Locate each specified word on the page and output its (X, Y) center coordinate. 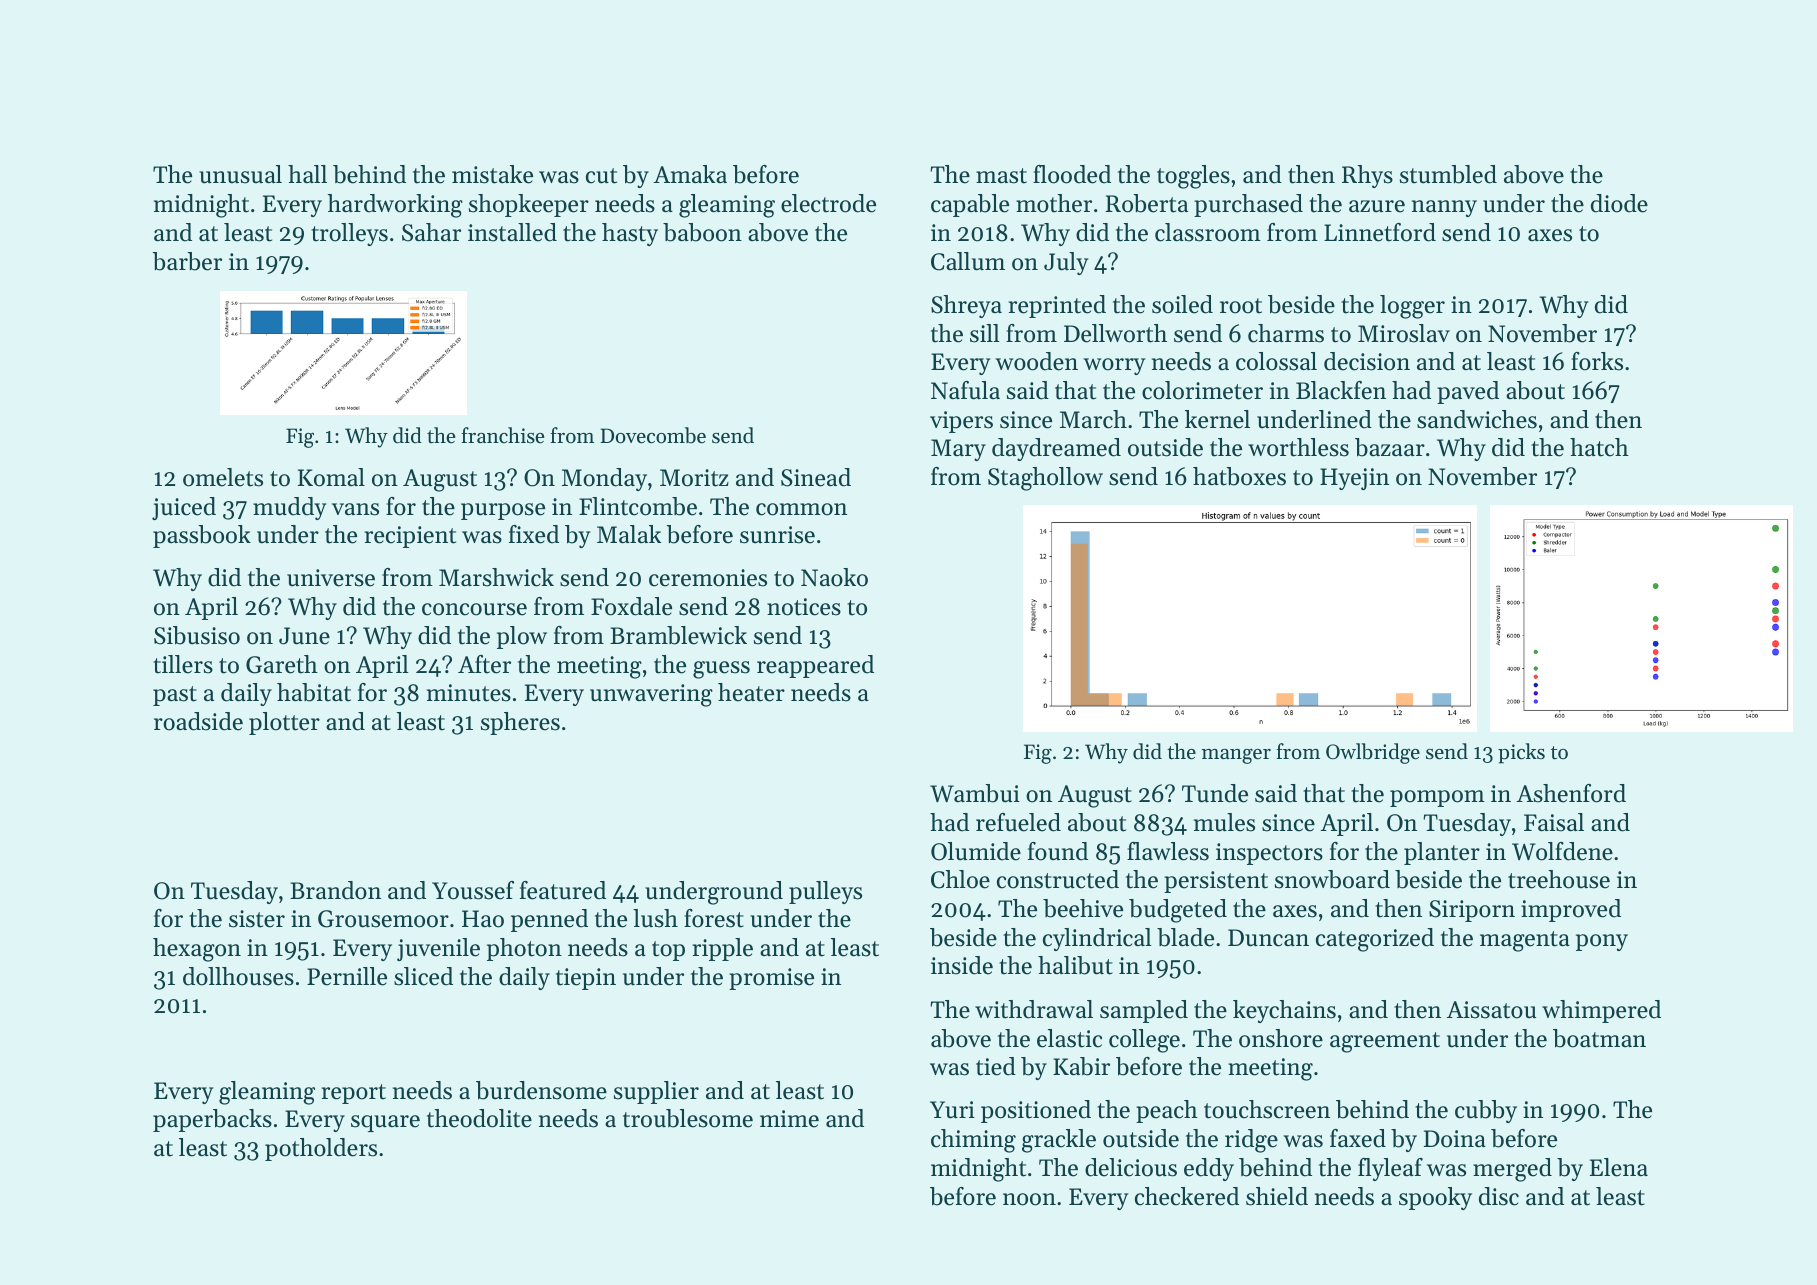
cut (601, 176)
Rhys (1367, 176)
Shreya (966, 306)
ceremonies (708, 578)
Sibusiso (197, 635)
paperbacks (212, 1120)
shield (1277, 1196)
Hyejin (1354, 479)
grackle (1059, 1141)
